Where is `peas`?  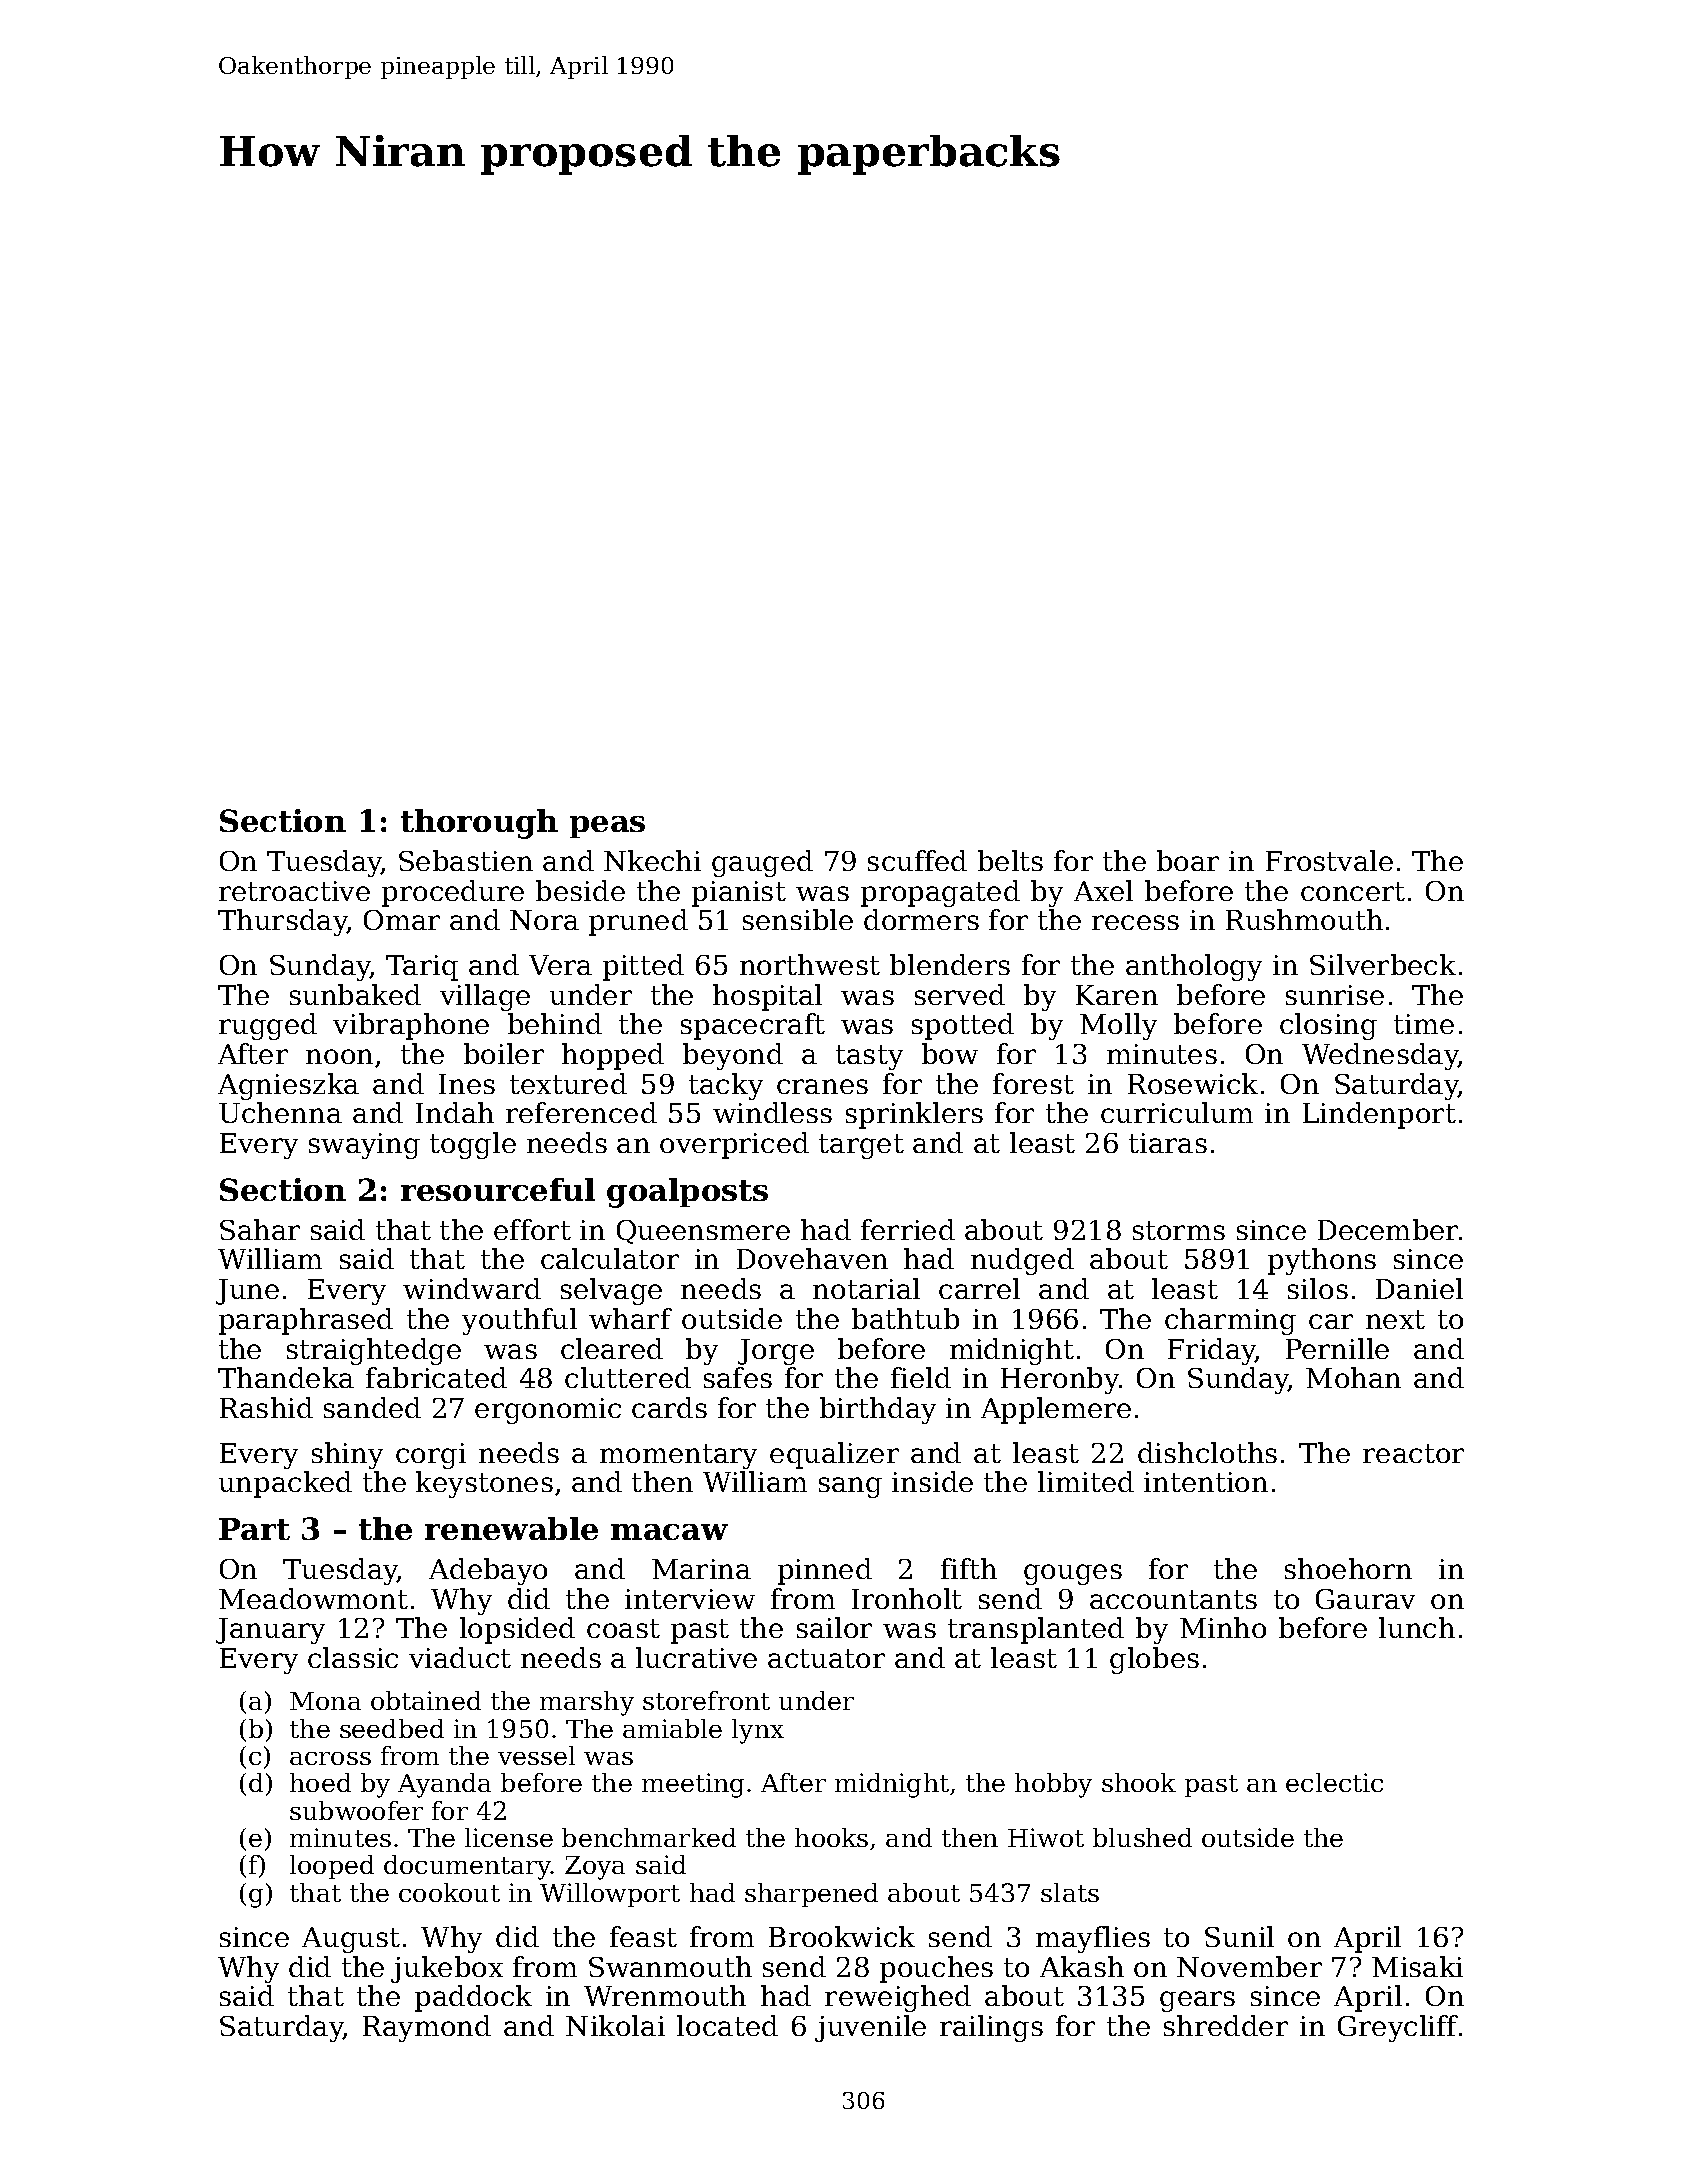
peas is located at coordinates (607, 827).
